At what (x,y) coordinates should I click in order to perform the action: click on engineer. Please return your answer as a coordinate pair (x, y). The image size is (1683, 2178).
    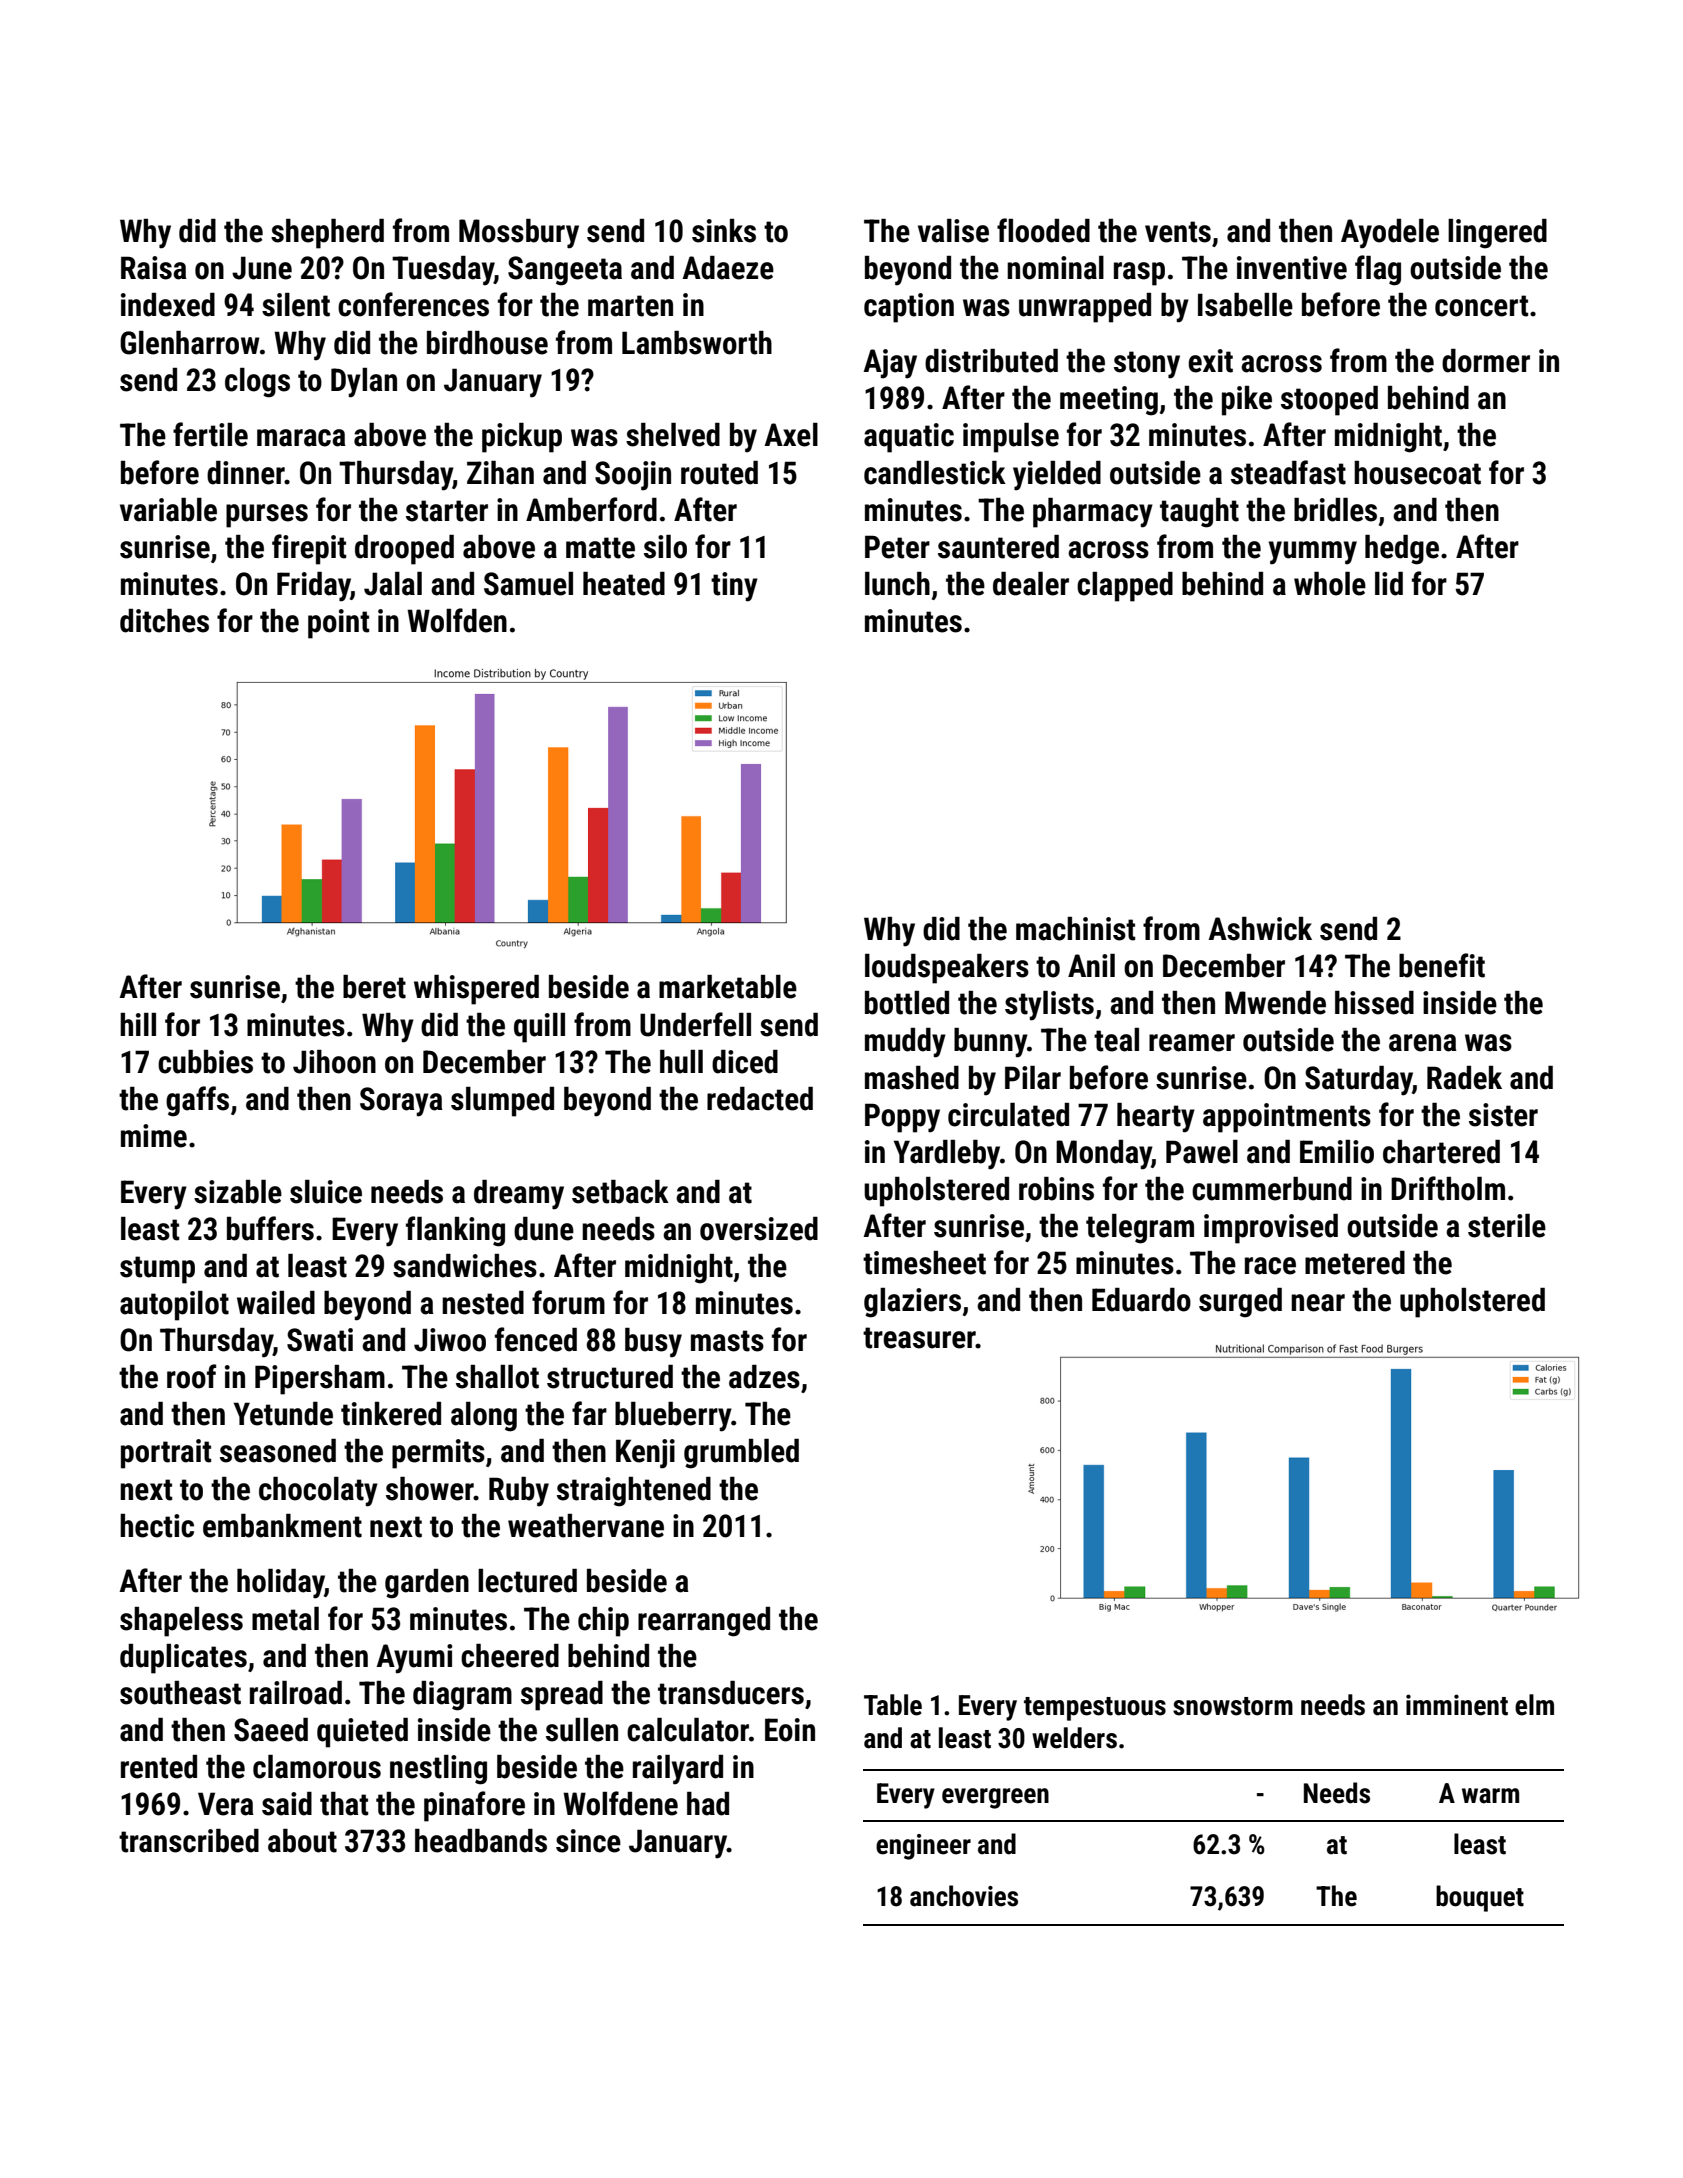
    Looking at the image, I should click on (923, 1847).
